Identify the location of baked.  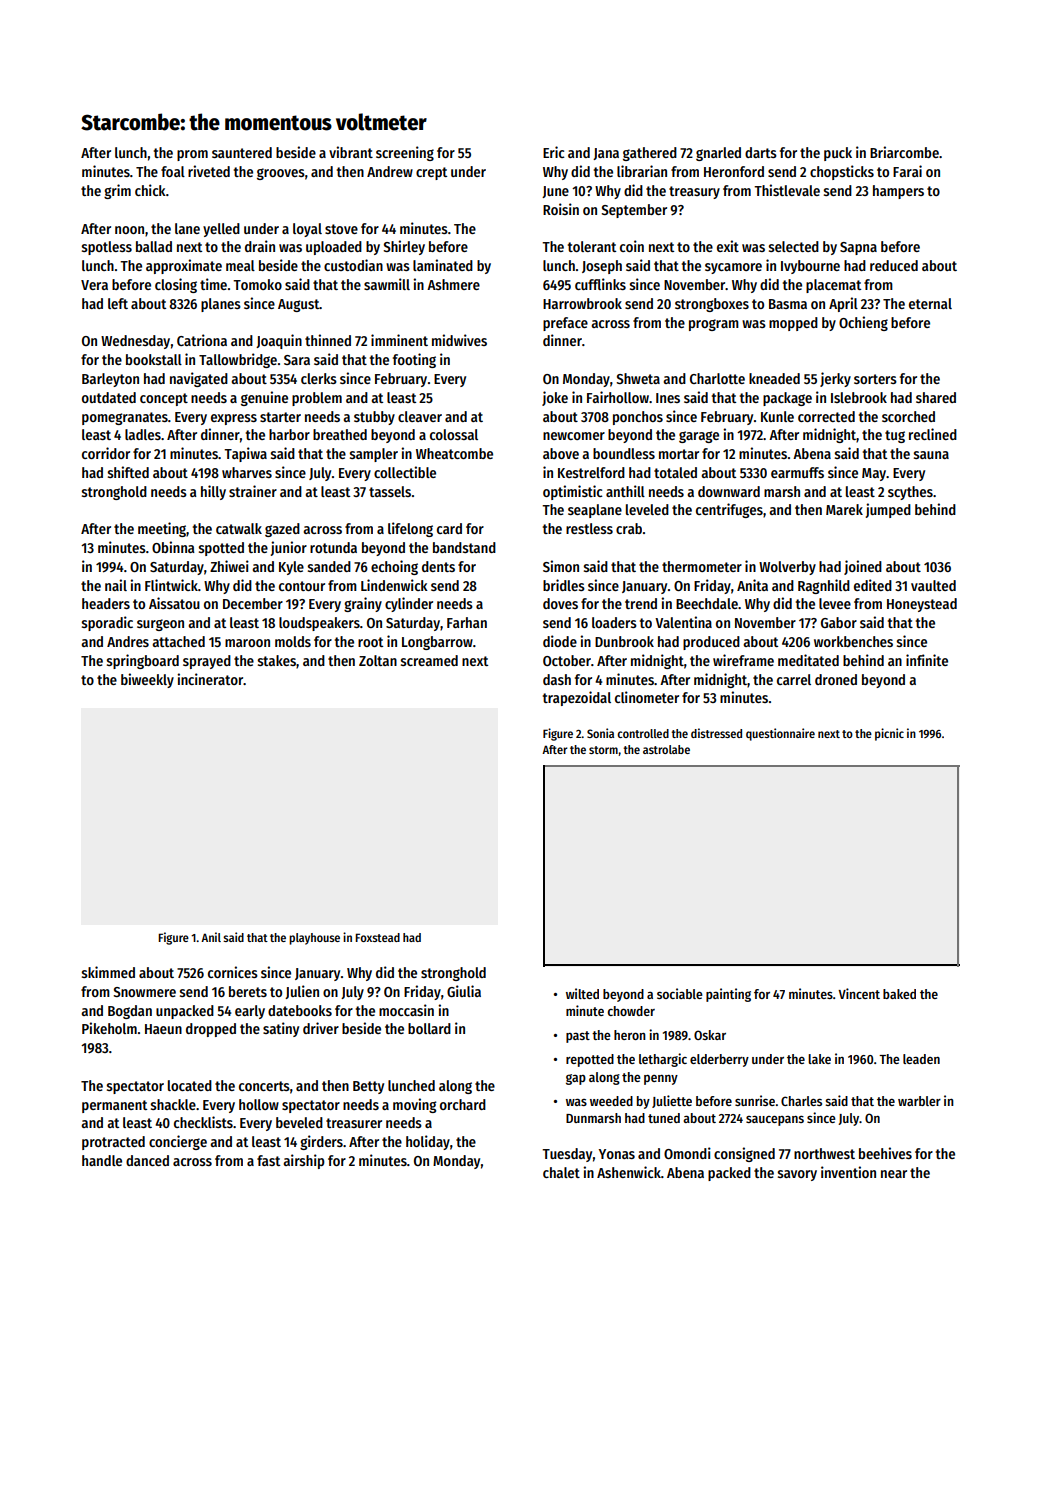
(899, 994).
